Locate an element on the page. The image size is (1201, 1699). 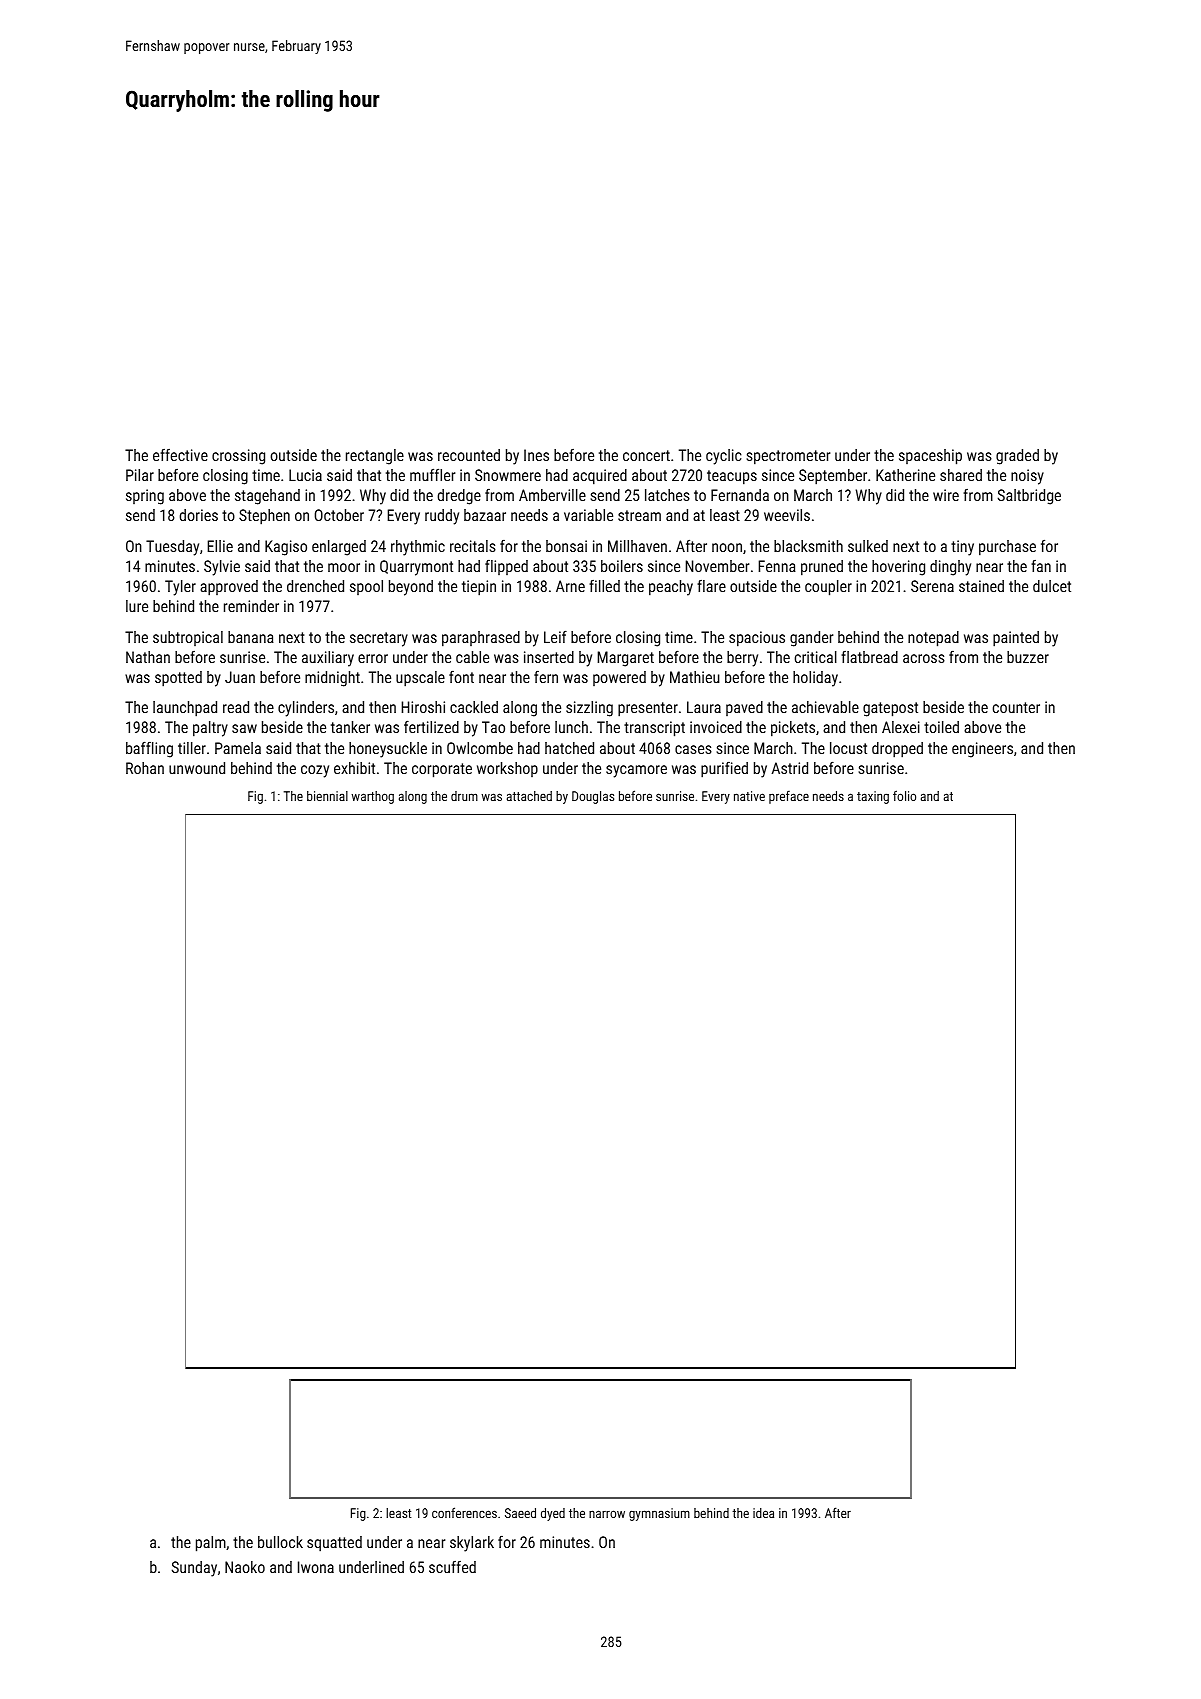
latches is located at coordinates (667, 495).
